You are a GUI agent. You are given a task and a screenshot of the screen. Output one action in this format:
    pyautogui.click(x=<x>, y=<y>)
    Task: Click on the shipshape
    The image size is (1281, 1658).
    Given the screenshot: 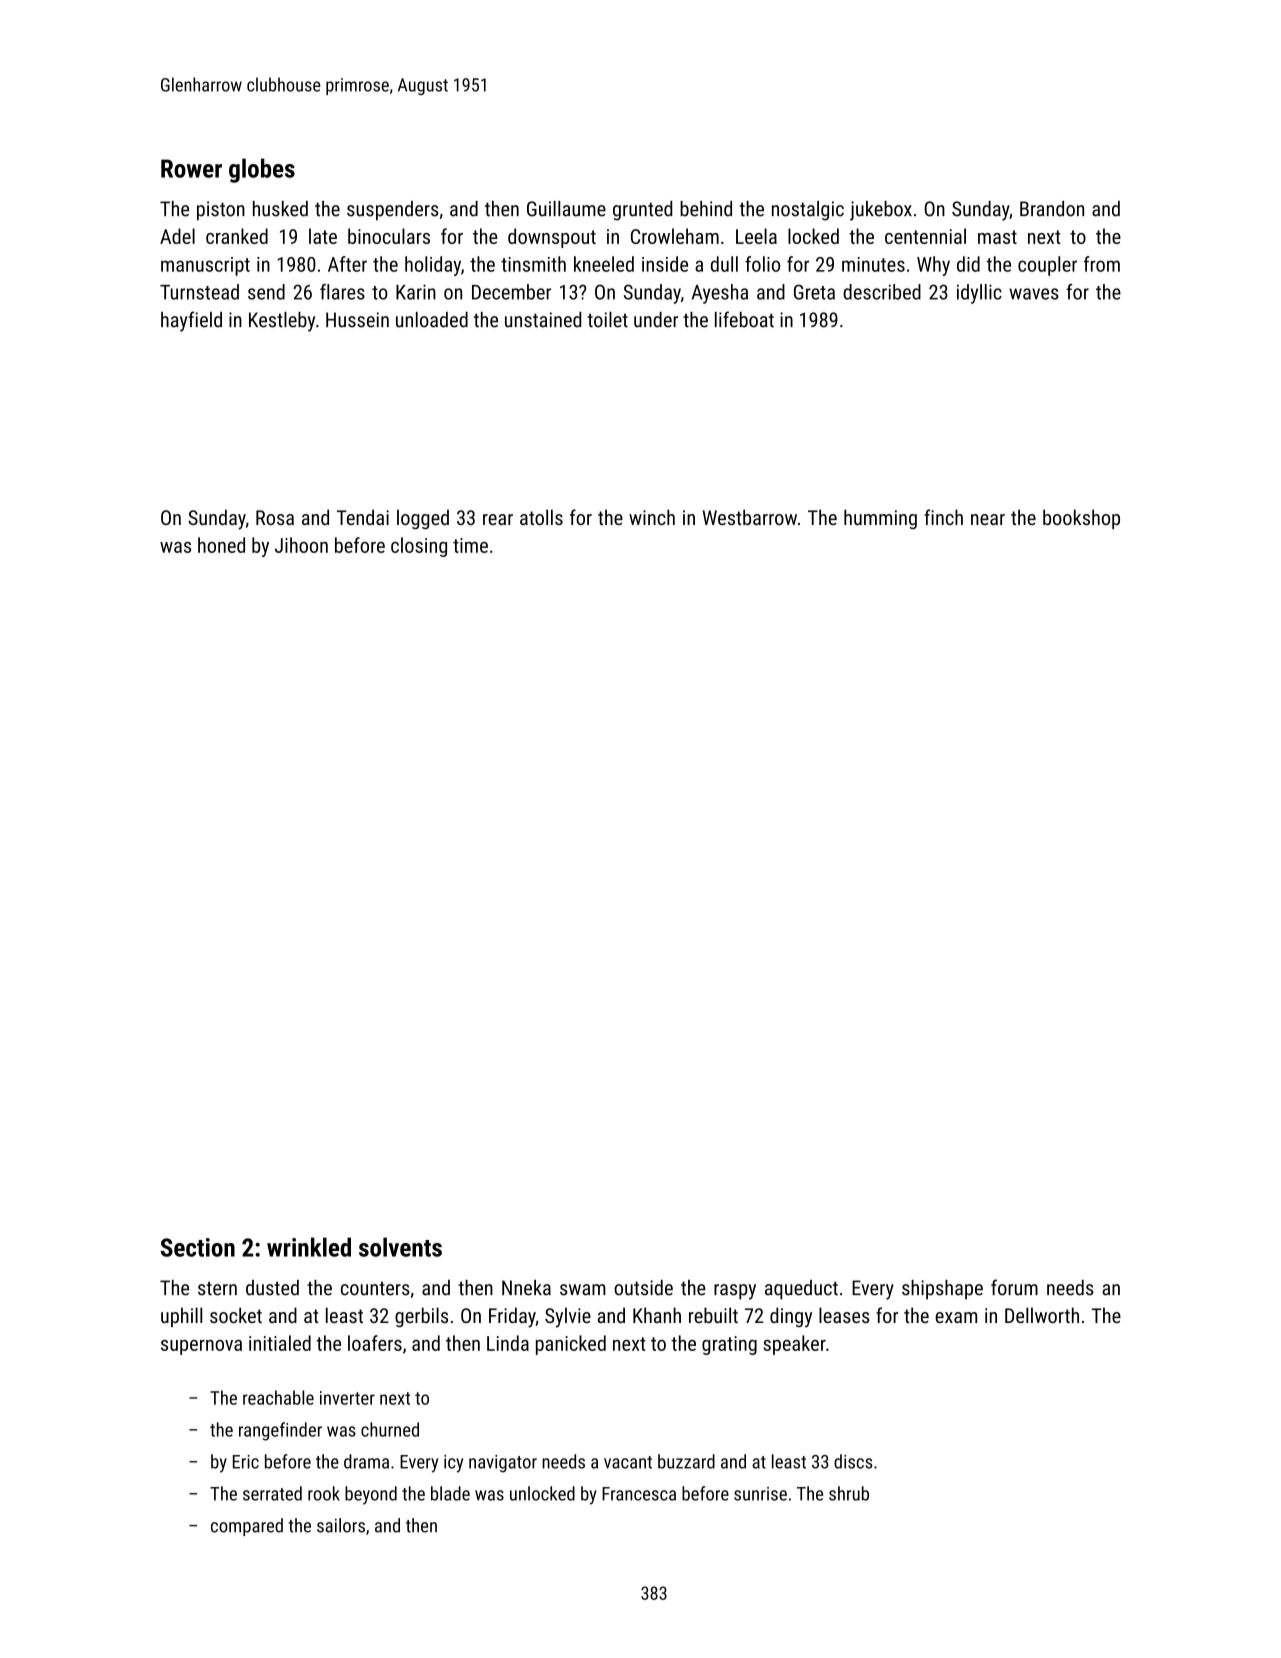 What is the action you would take?
    pyautogui.click(x=942, y=1290)
